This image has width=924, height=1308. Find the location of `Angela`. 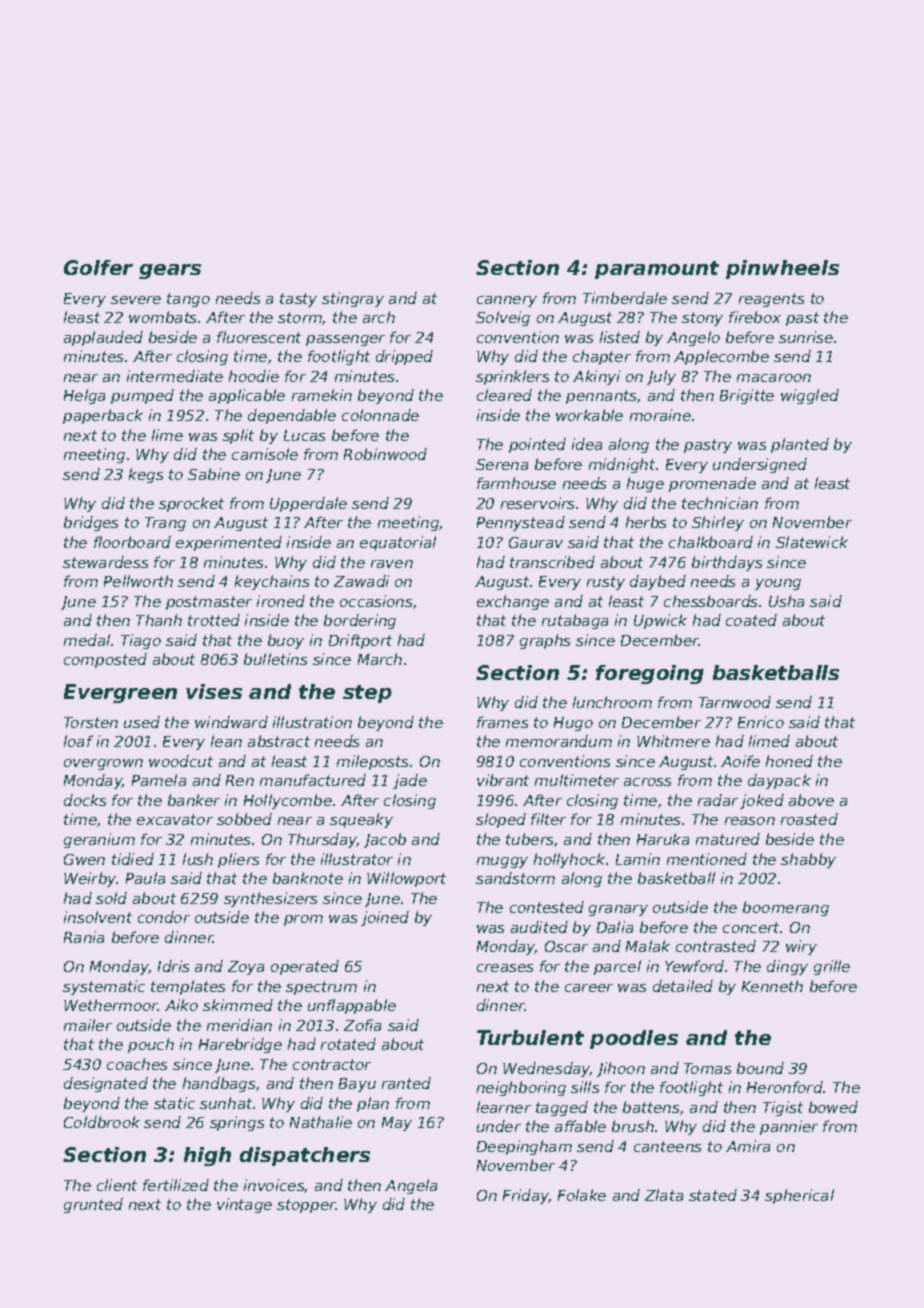

Angela is located at coordinates (411, 1186).
